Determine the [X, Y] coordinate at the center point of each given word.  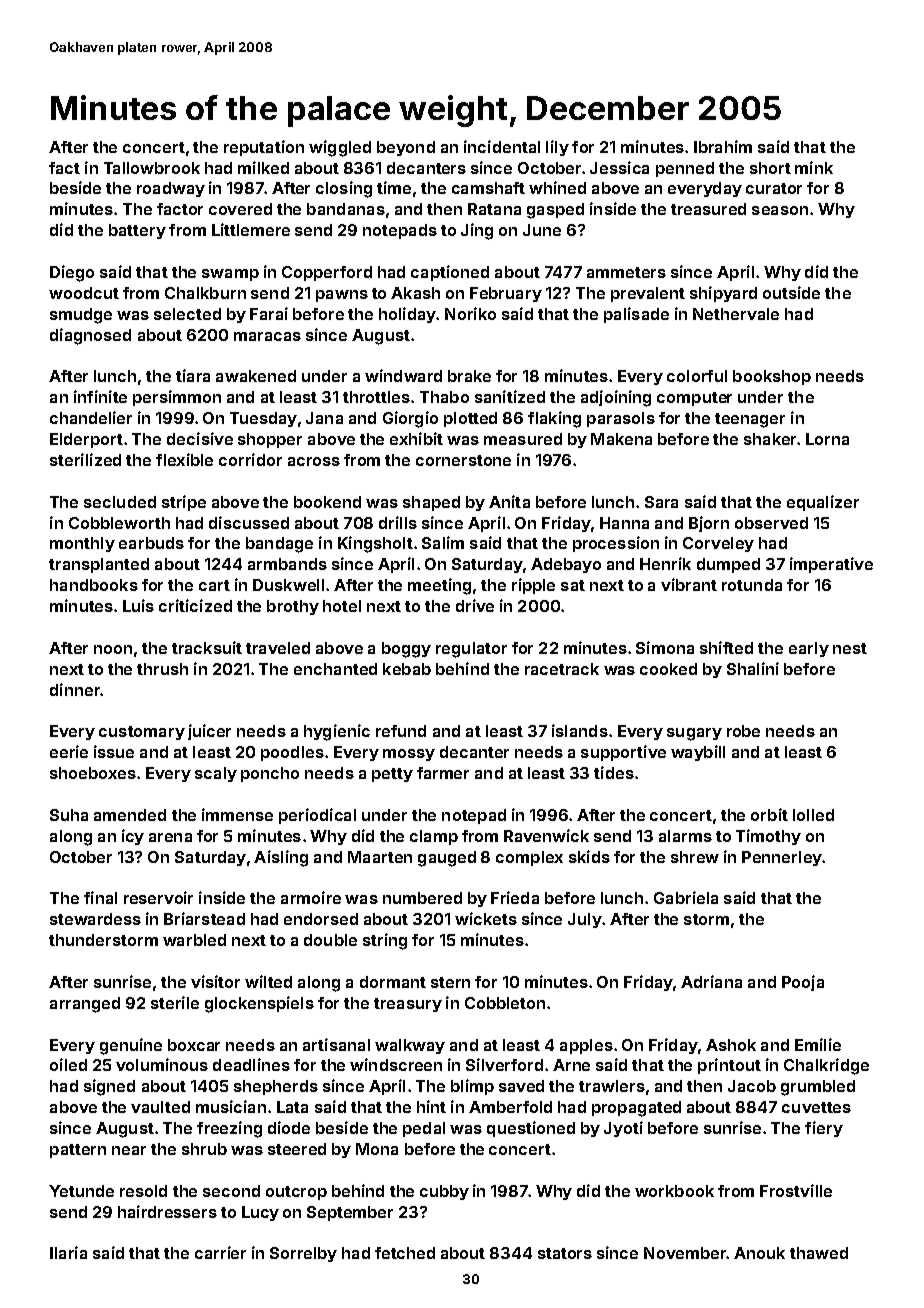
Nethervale [736, 314]
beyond [406, 148]
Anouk [759, 1253]
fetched [405, 1253]
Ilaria [68, 1252]
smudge [81, 316]
